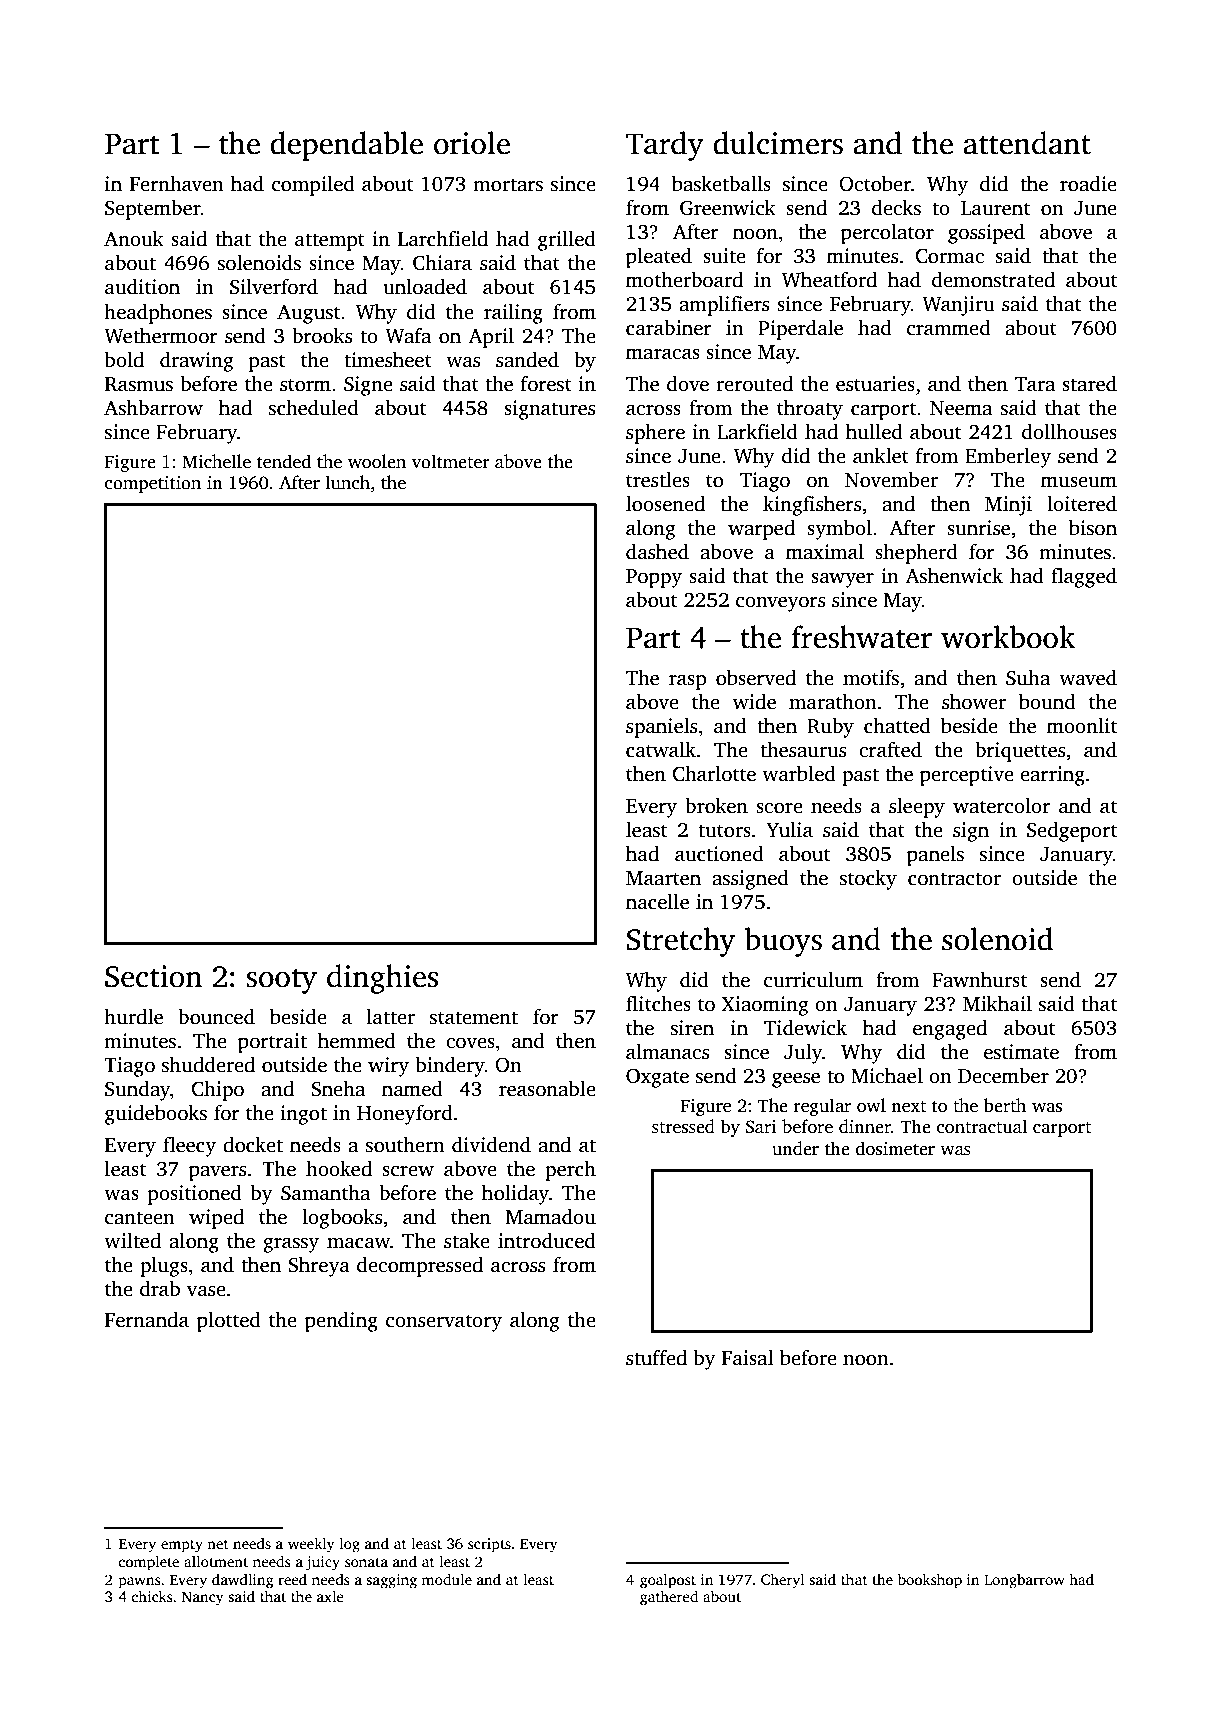 This screenshot has height=1729, width=1222. What do you see at coordinates (291, 1245) in the screenshot?
I see `grassy` at bounding box center [291, 1245].
